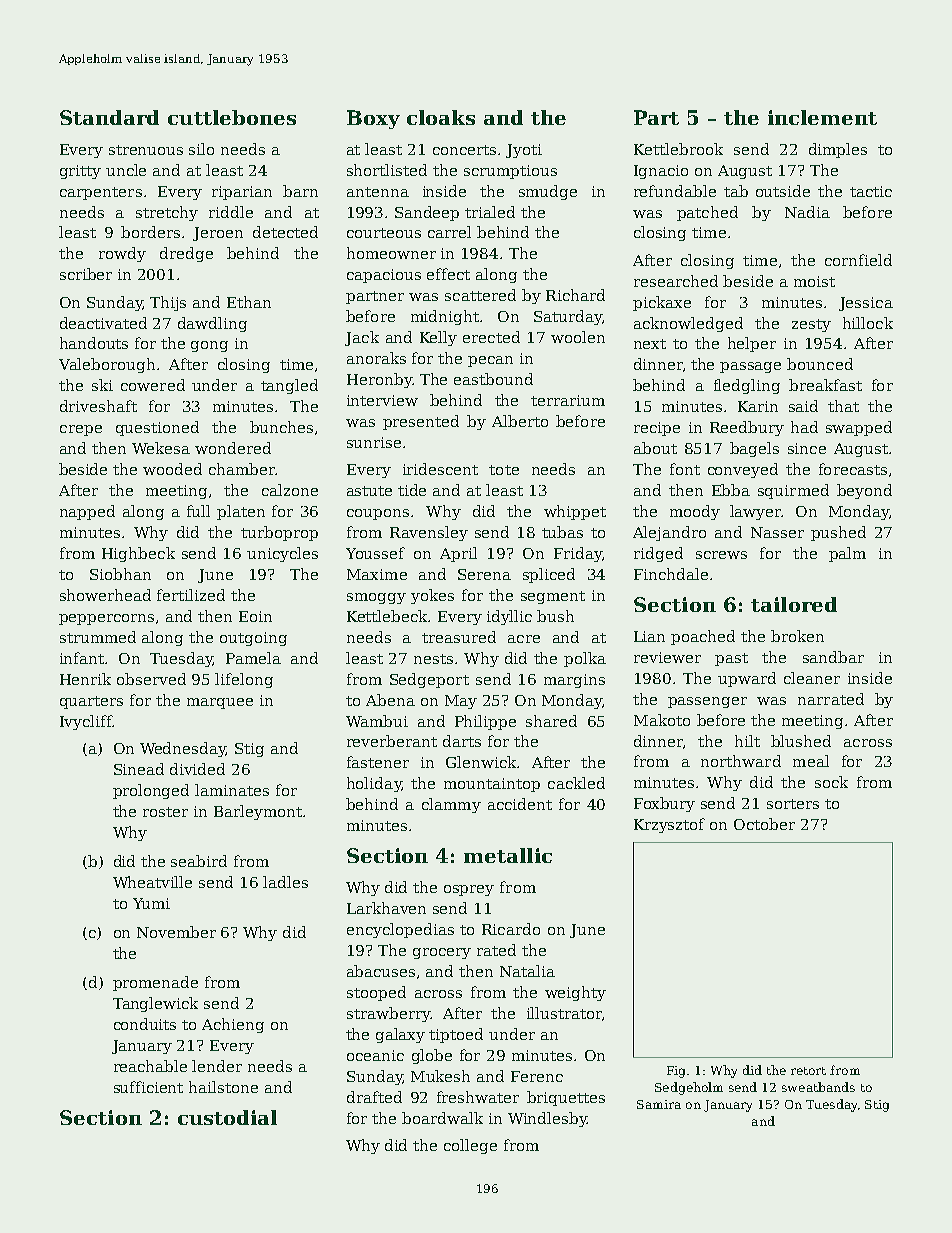 This page has width=952, height=1233. What do you see at coordinates (441, 117) in the page?
I see `cloaks` at bounding box center [441, 117].
